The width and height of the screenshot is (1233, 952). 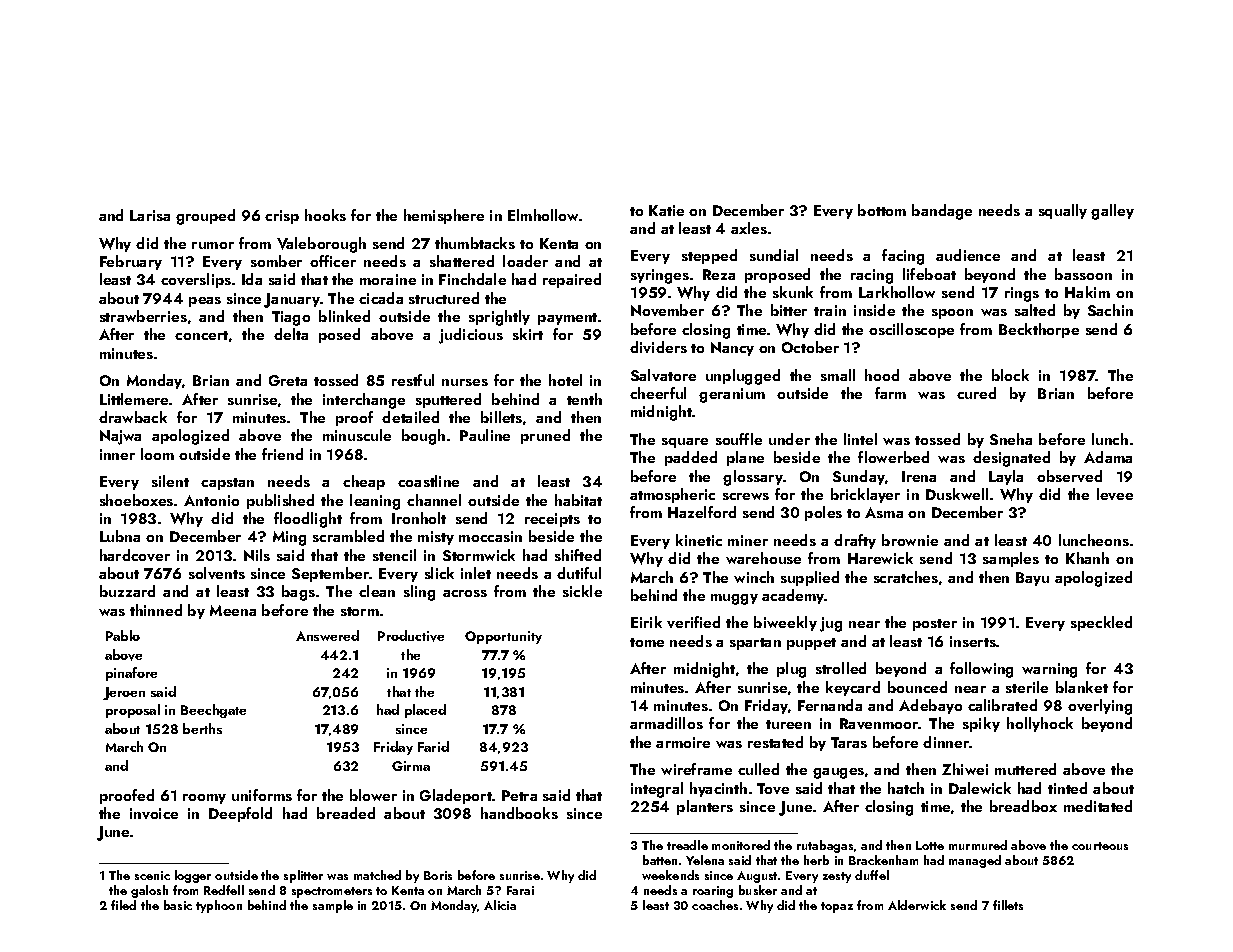 What do you see at coordinates (667, 310) in the screenshot?
I see `November` at bounding box center [667, 310].
